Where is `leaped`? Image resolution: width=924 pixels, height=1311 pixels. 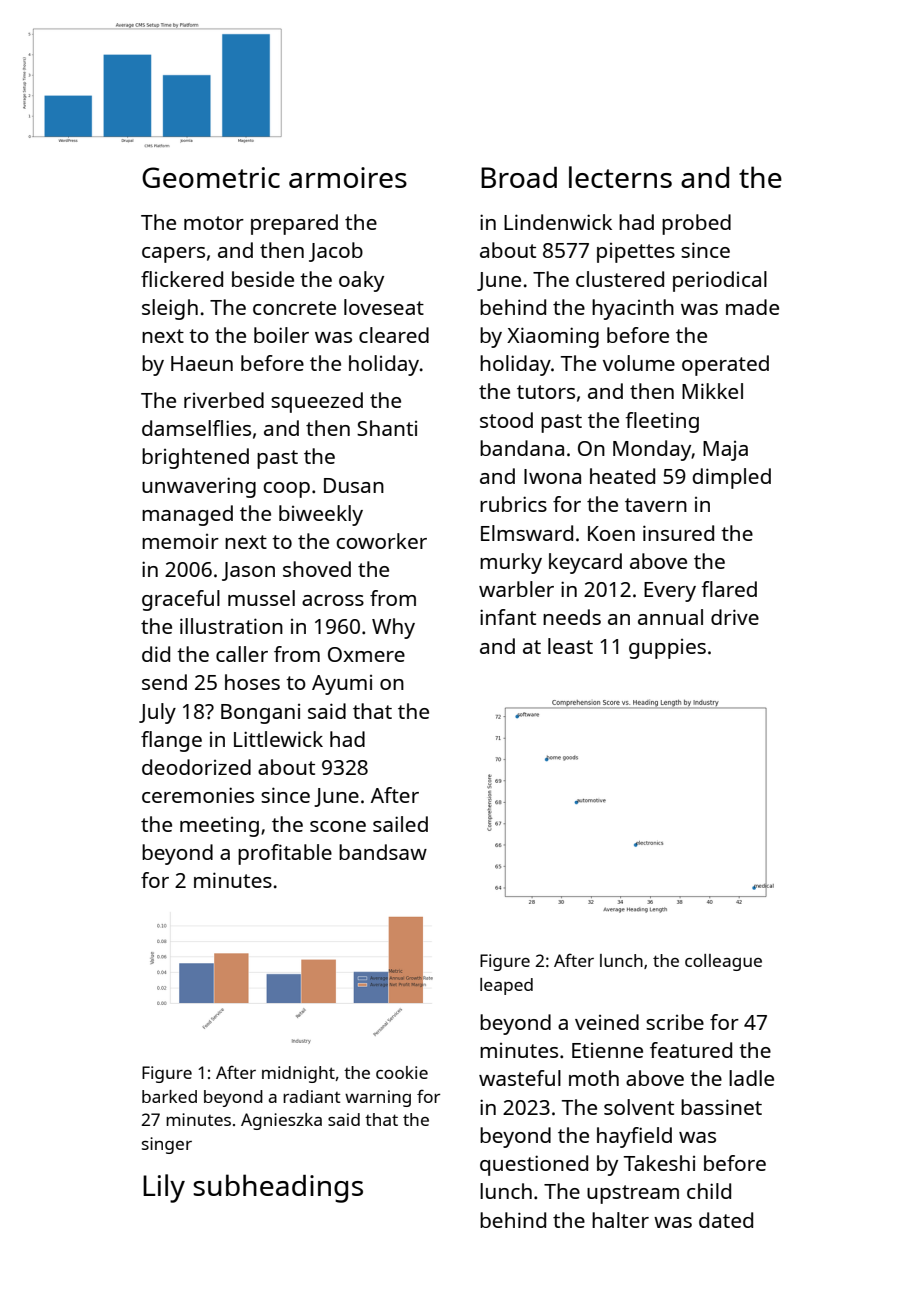
leaped is located at coordinates (506, 986).
